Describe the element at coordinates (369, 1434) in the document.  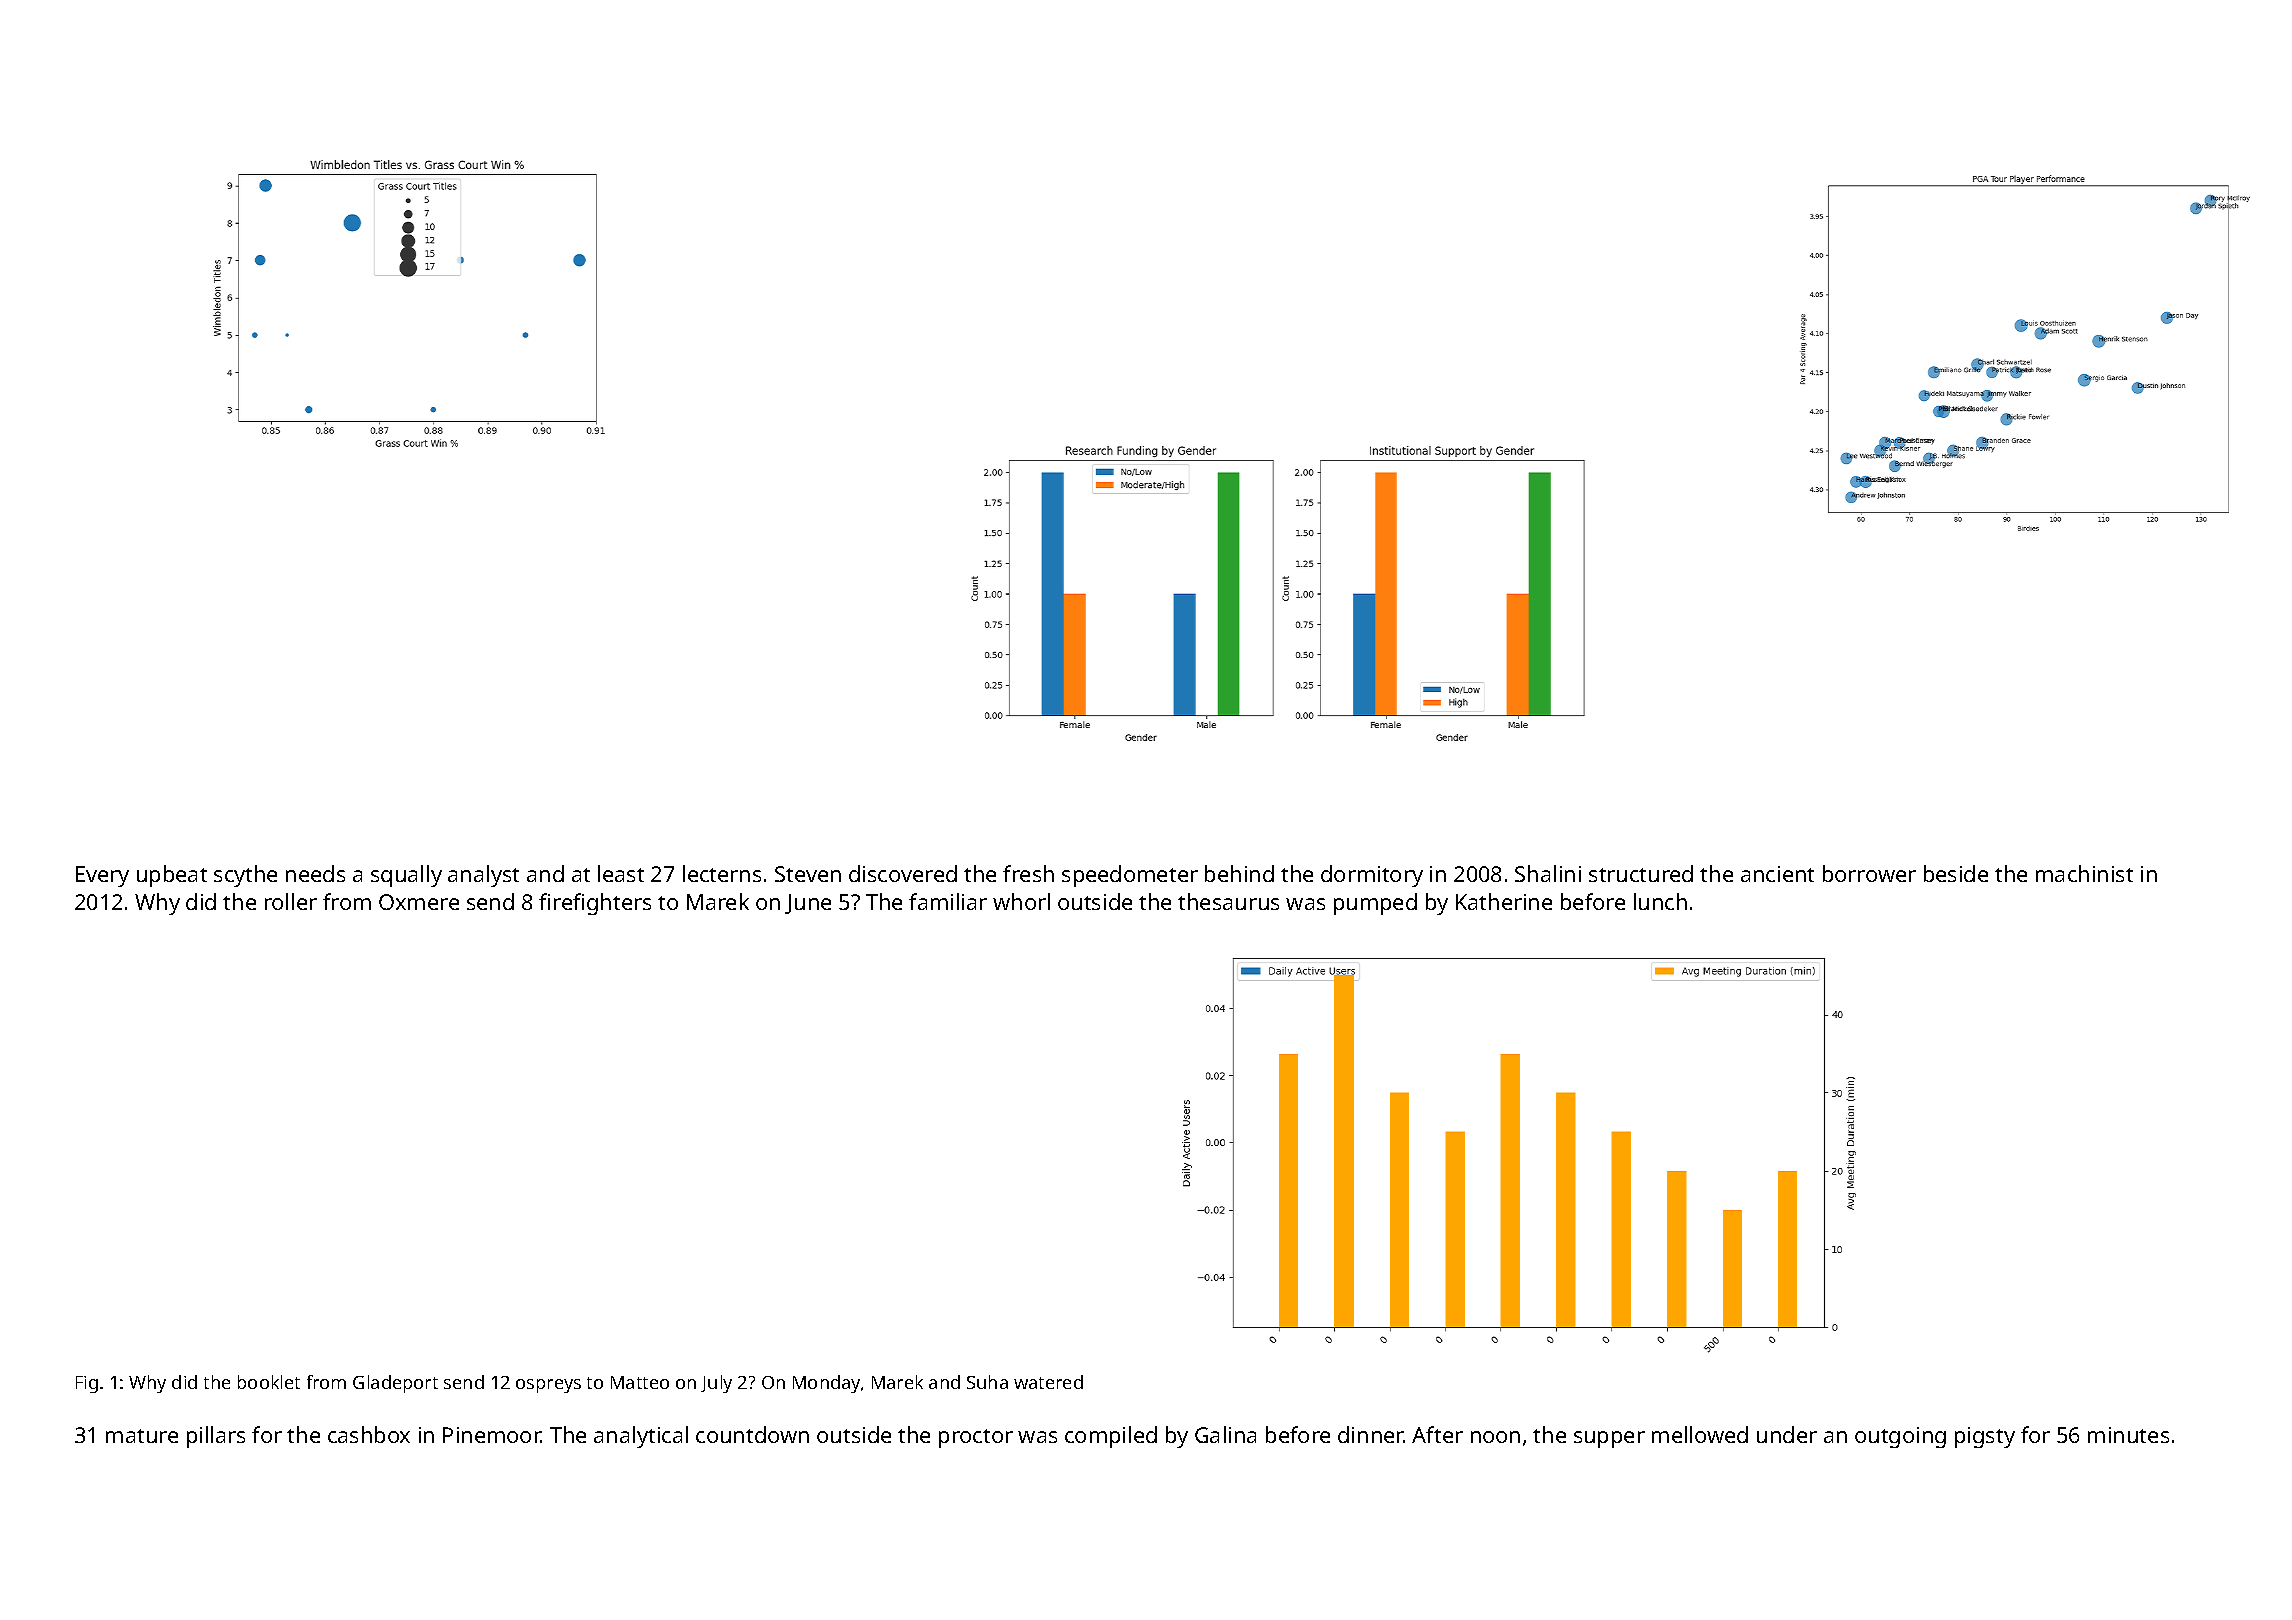
I see `cashbox` at that location.
